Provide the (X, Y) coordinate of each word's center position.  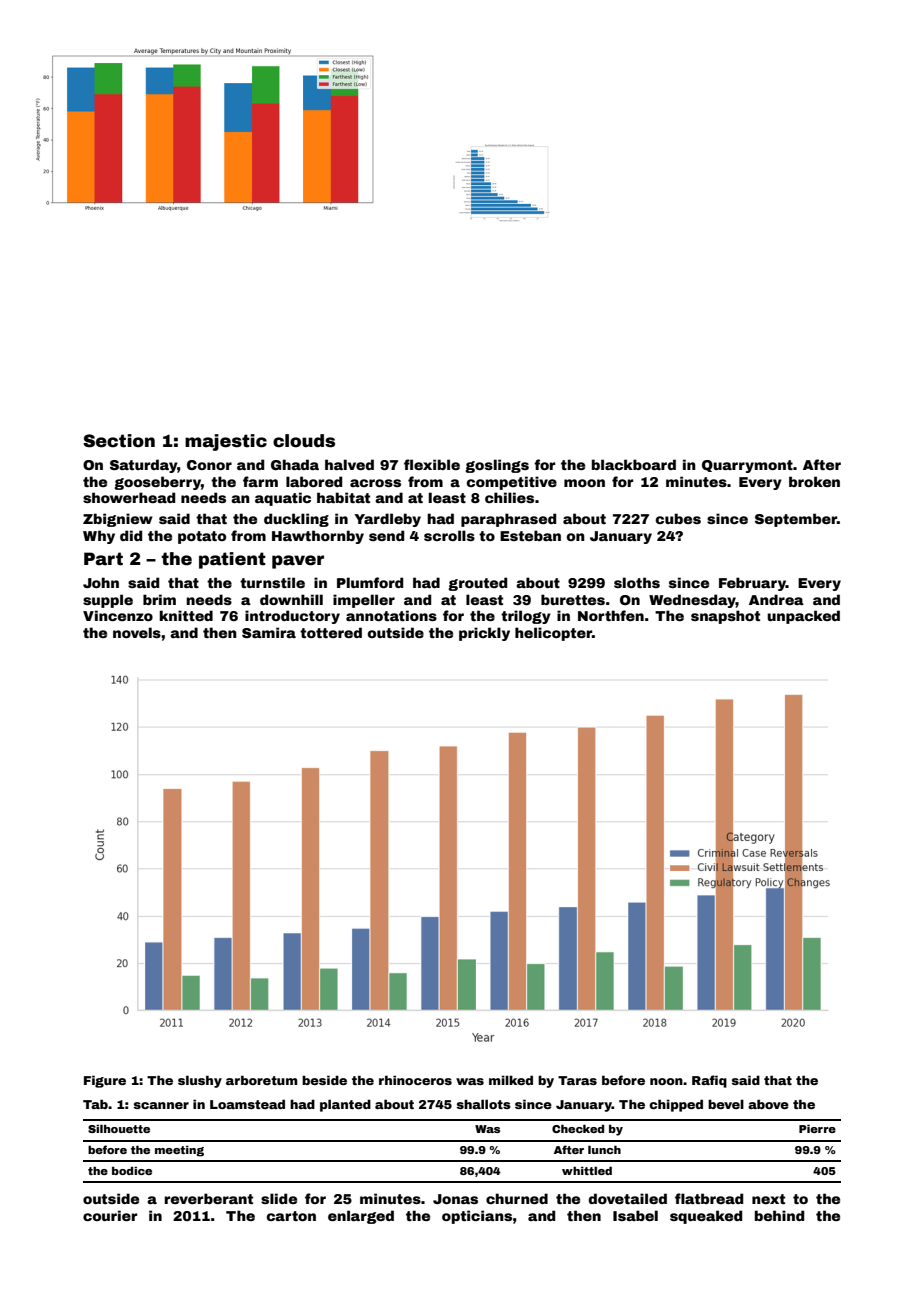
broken (814, 481)
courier (110, 1215)
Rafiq (709, 1081)
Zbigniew (118, 520)
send (386, 535)
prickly (484, 634)
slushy (200, 1081)
